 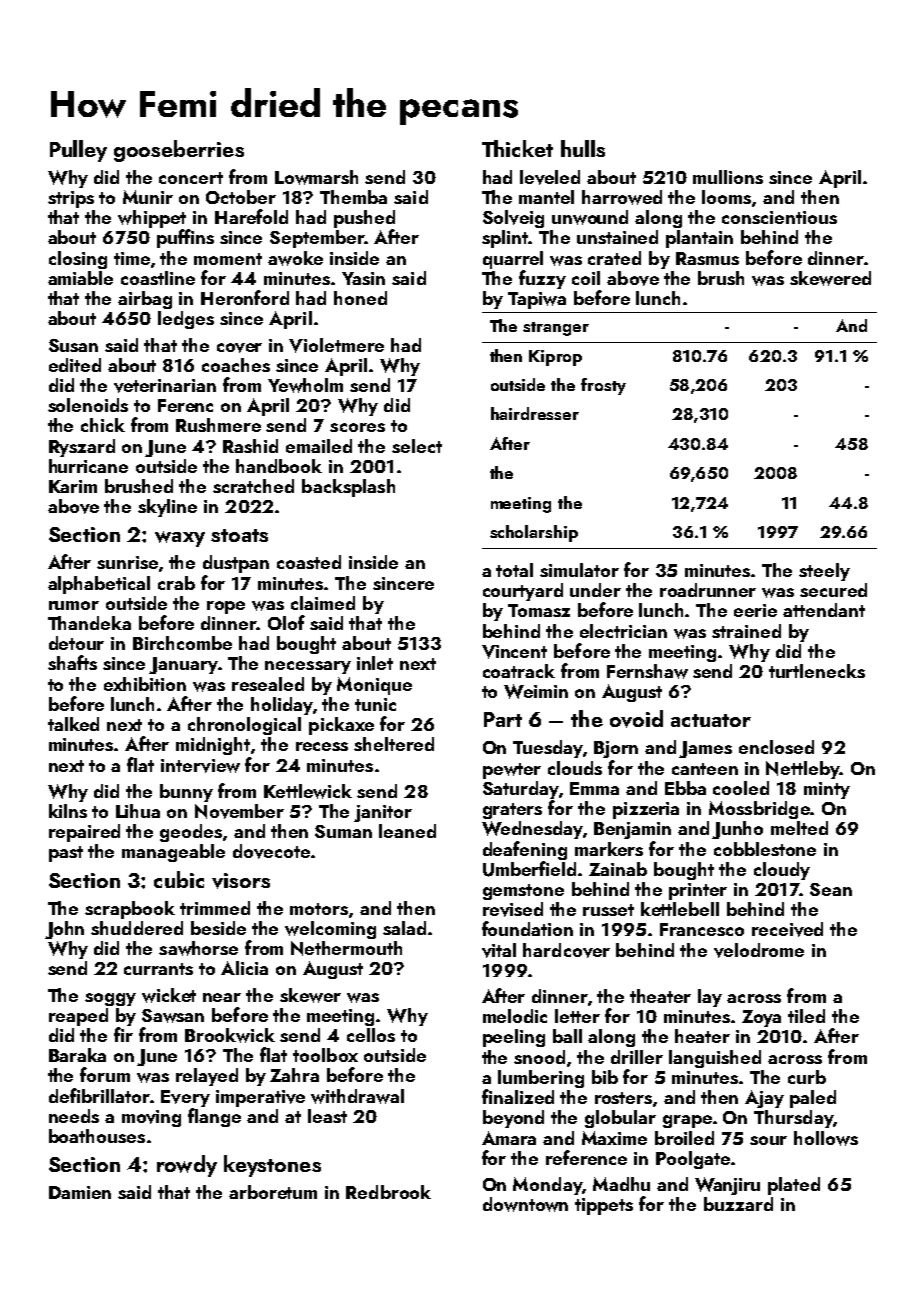 I want to click on steely, so click(x=824, y=572).
